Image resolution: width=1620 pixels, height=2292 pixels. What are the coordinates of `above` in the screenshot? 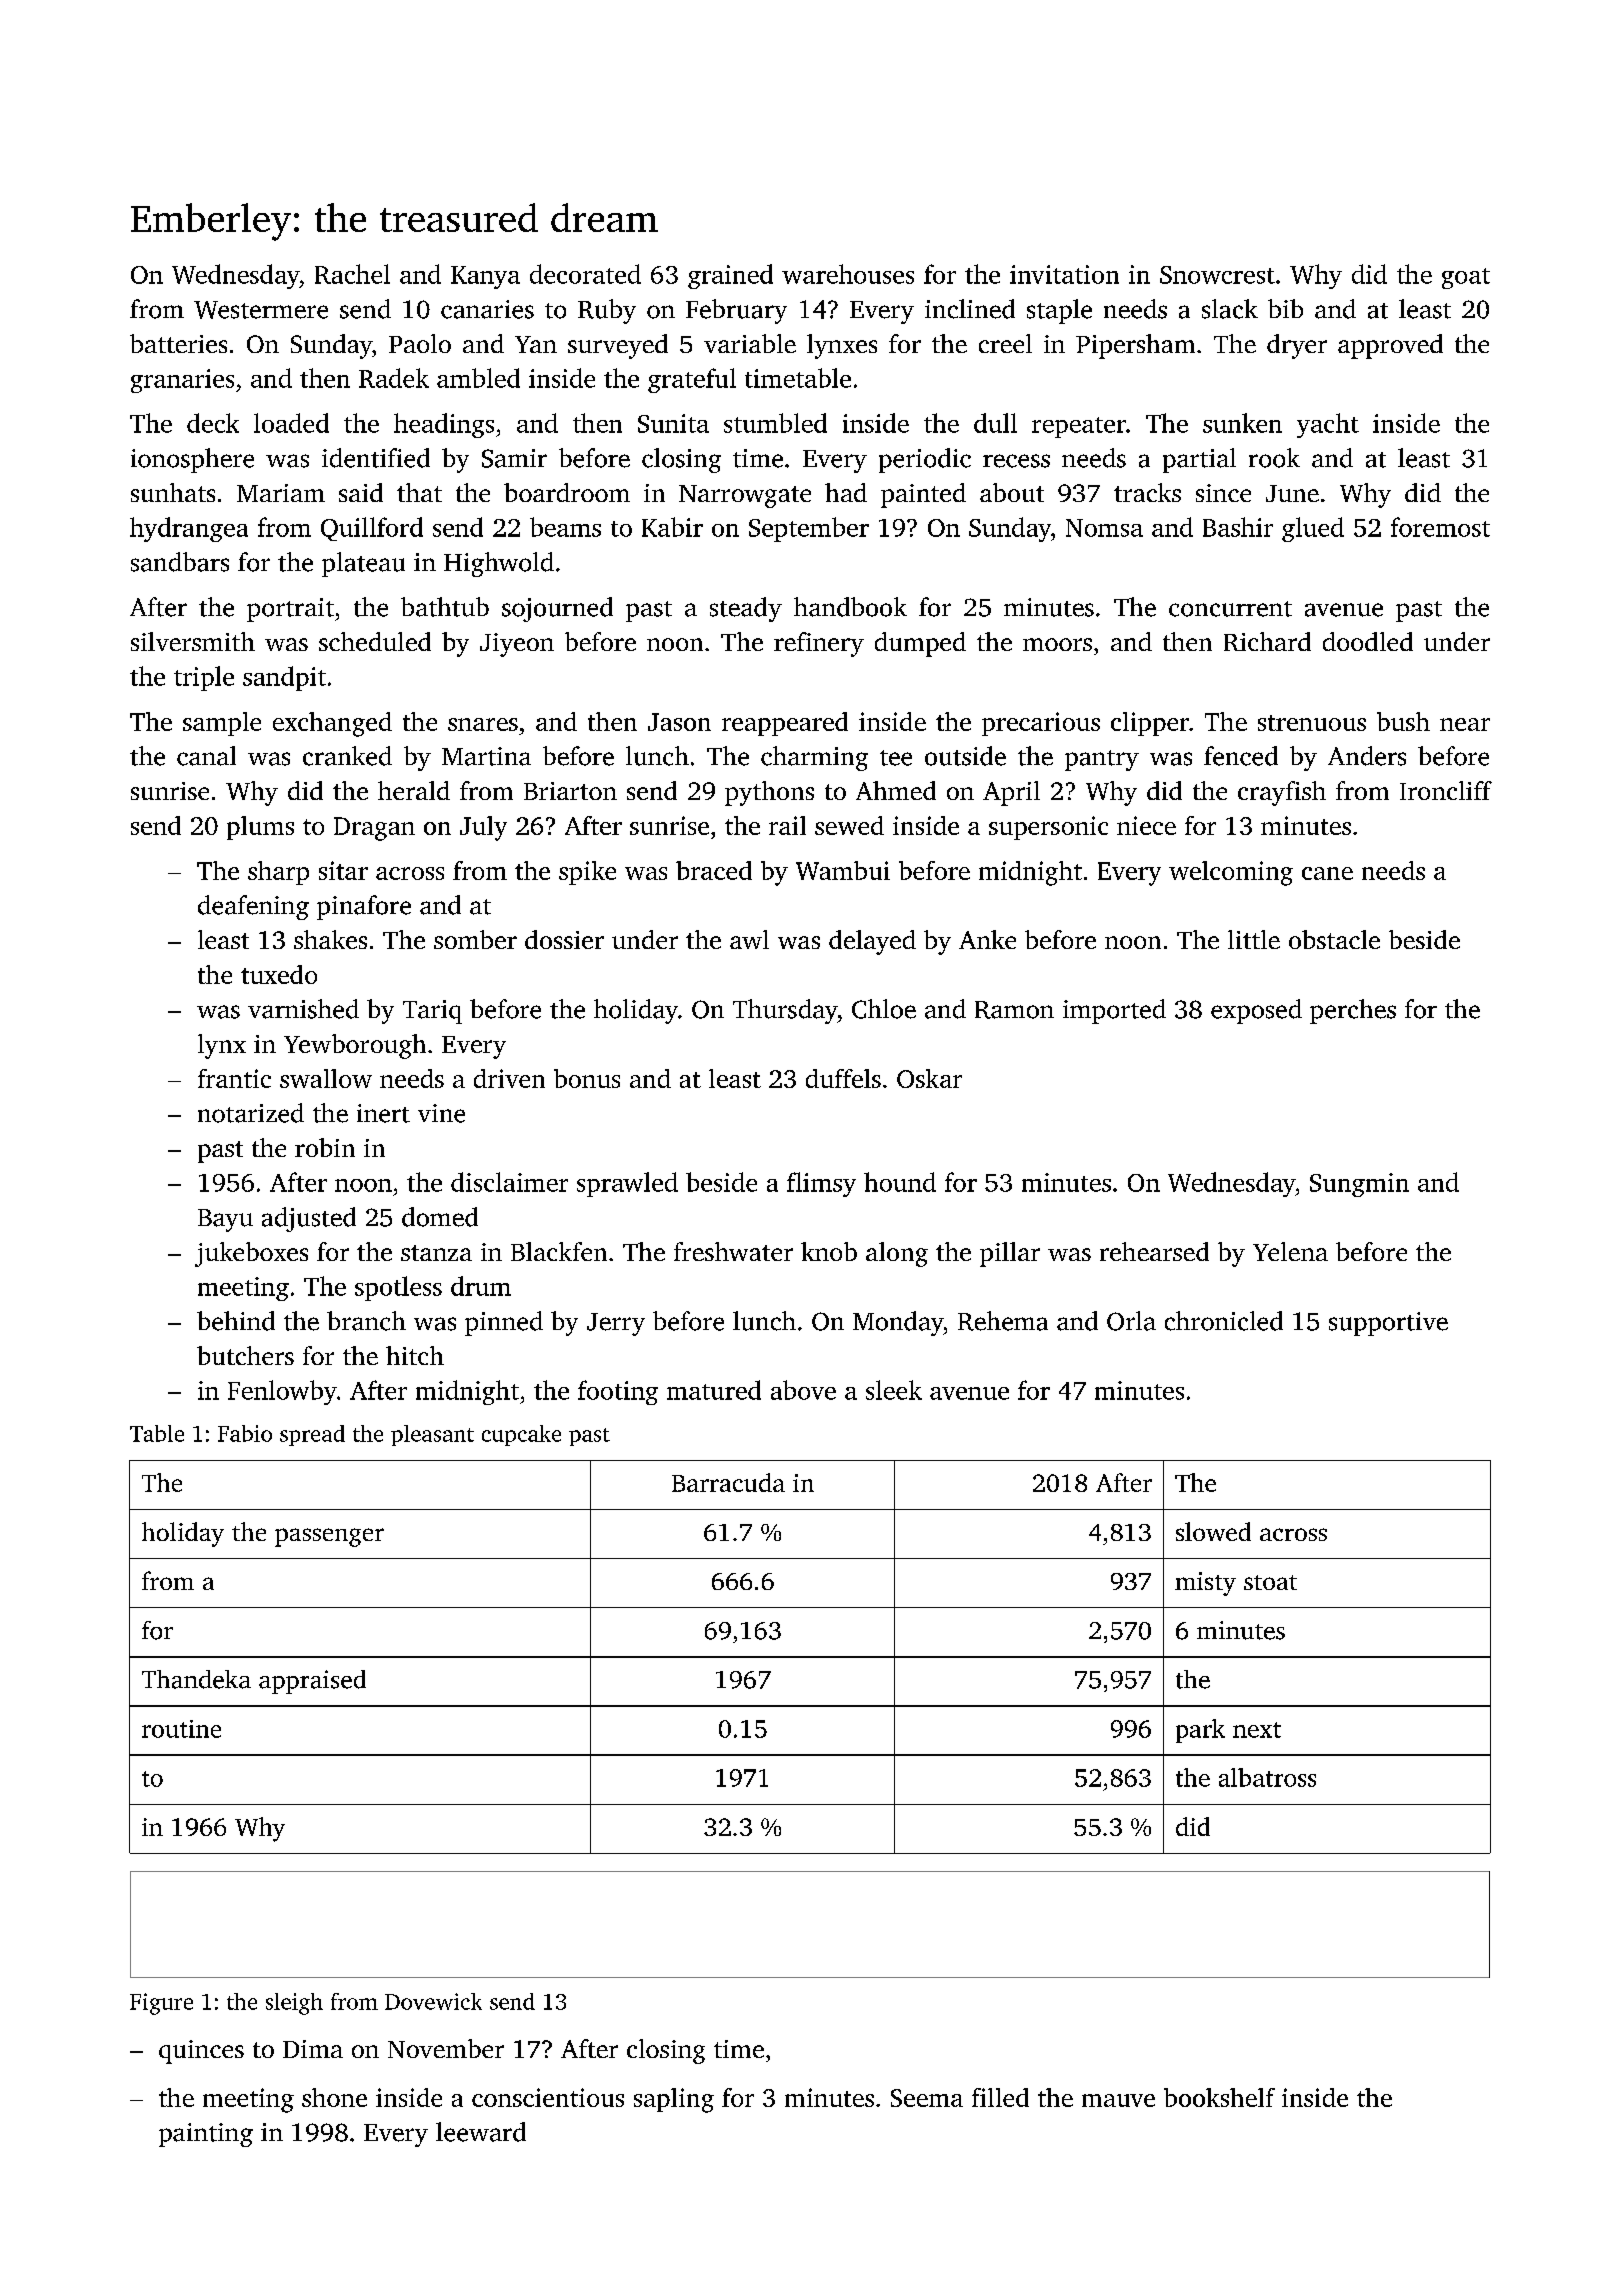 It's located at (803, 1390).
